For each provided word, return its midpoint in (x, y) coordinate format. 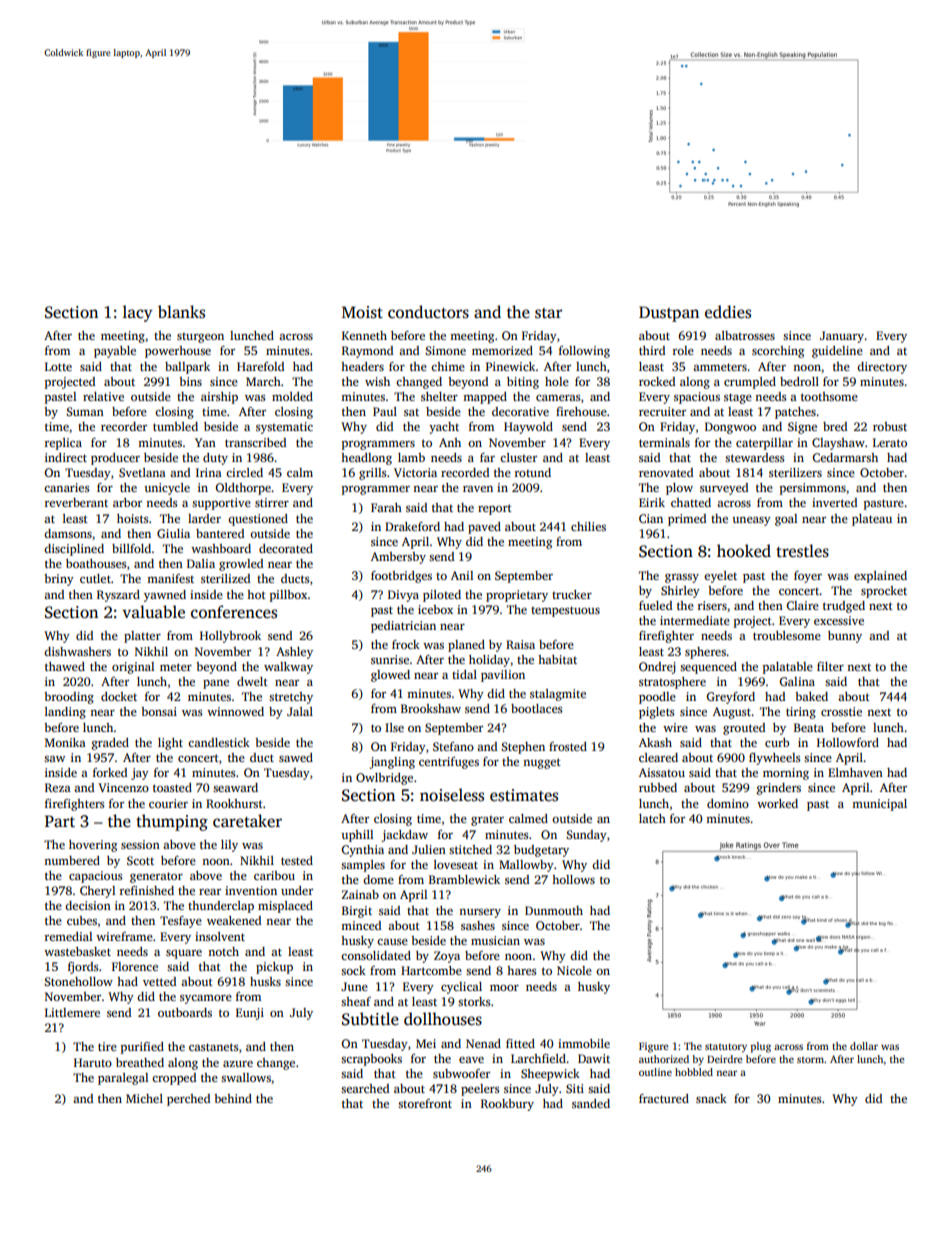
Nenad (483, 1043)
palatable (788, 668)
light (170, 744)
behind (233, 1098)
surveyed (724, 489)
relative (103, 396)
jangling (392, 763)
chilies (588, 526)
